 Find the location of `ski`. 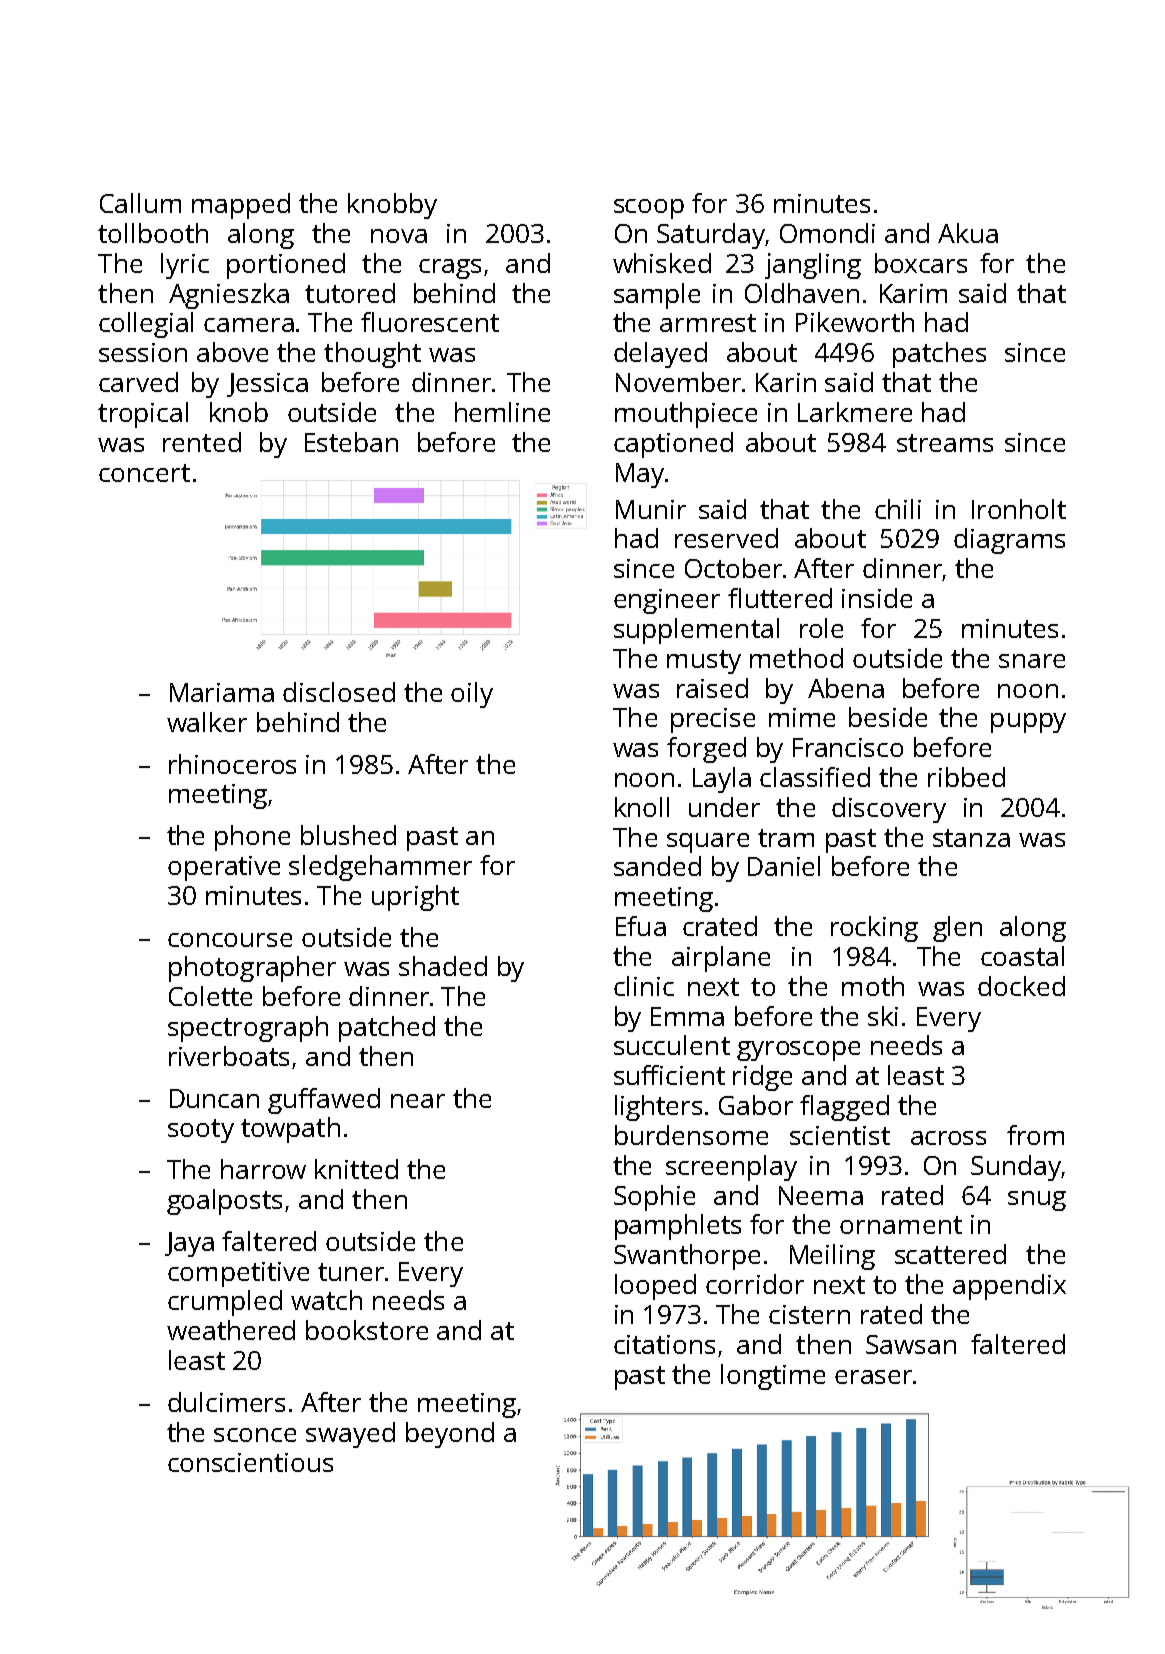

ski is located at coordinates (883, 1016).
